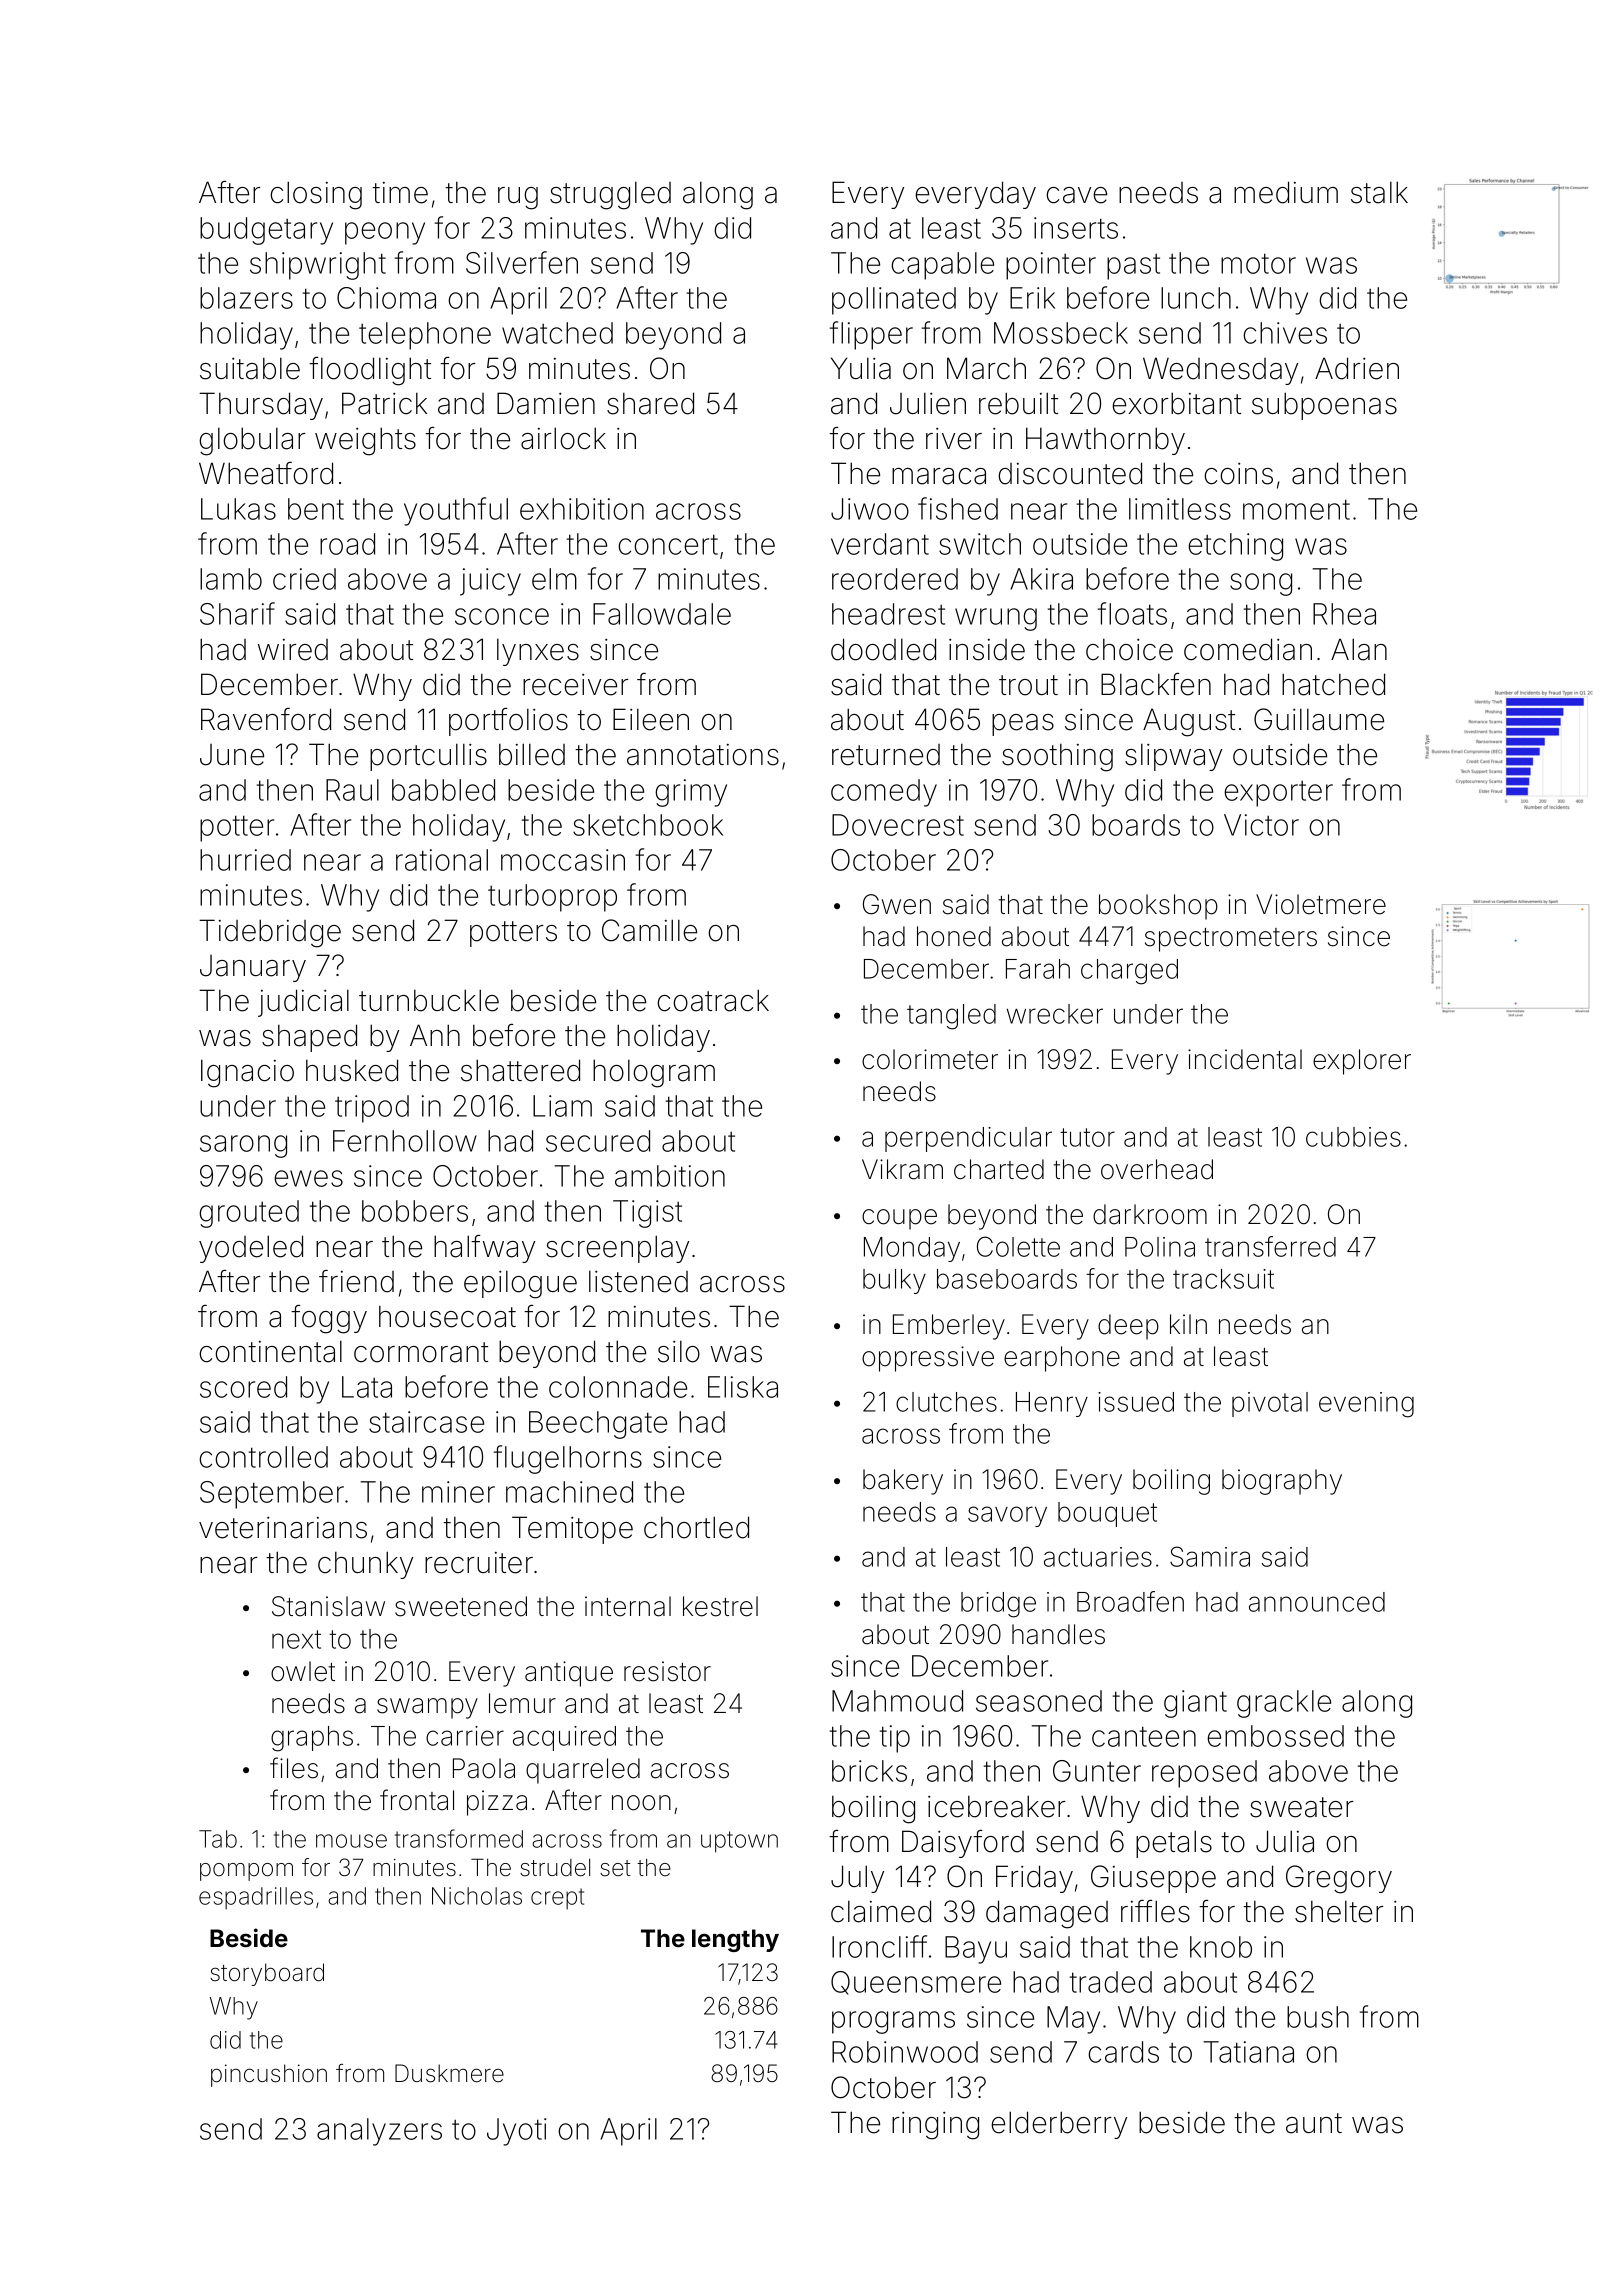  I want to click on Ignacio, so click(247, 1073).
